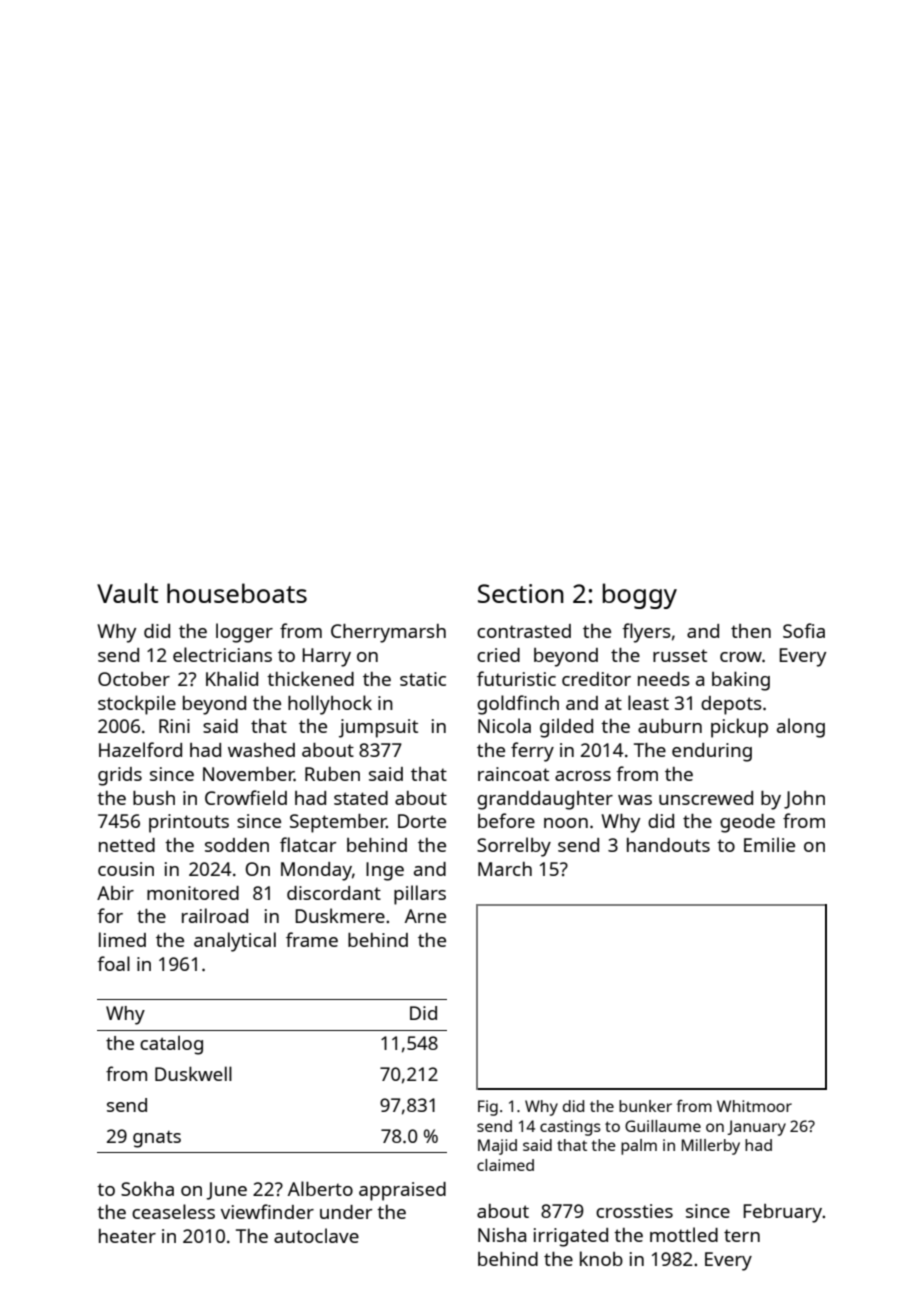 The height and width of the document is (1314, 924). I want to click on Sofia, so click(804, 630).
